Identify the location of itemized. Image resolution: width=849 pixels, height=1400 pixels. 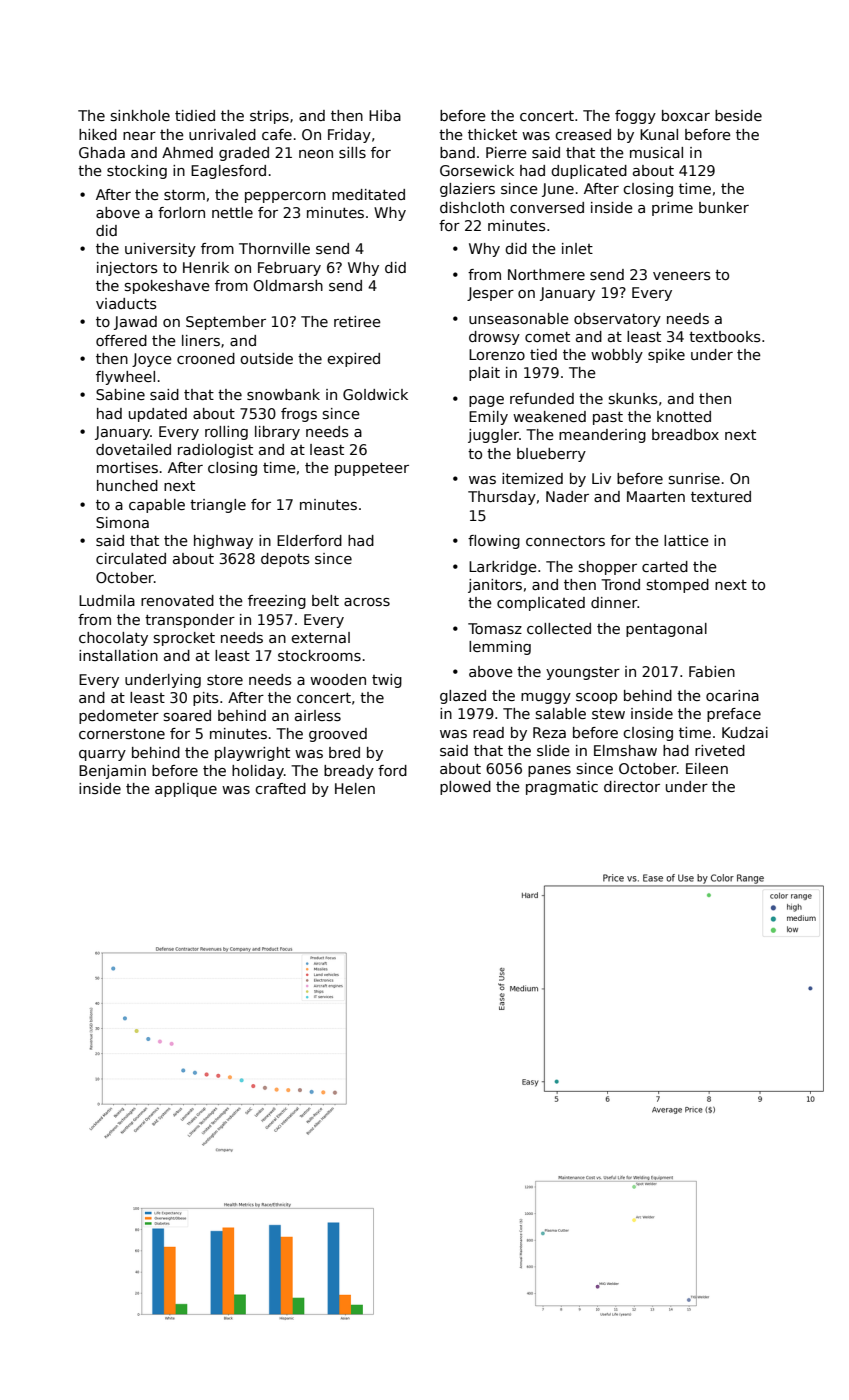
(532, 478).
